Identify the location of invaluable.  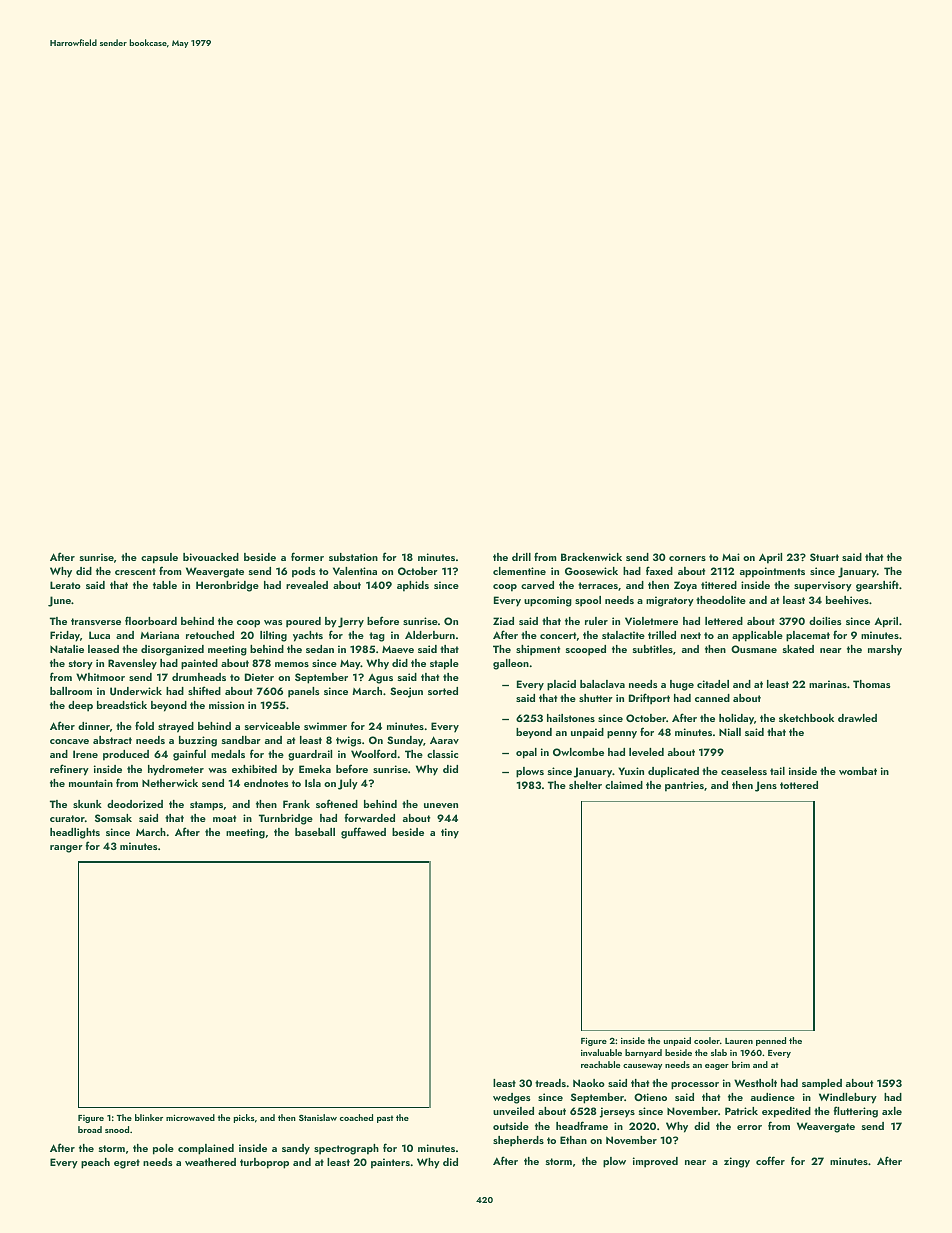
(601, 1052).
